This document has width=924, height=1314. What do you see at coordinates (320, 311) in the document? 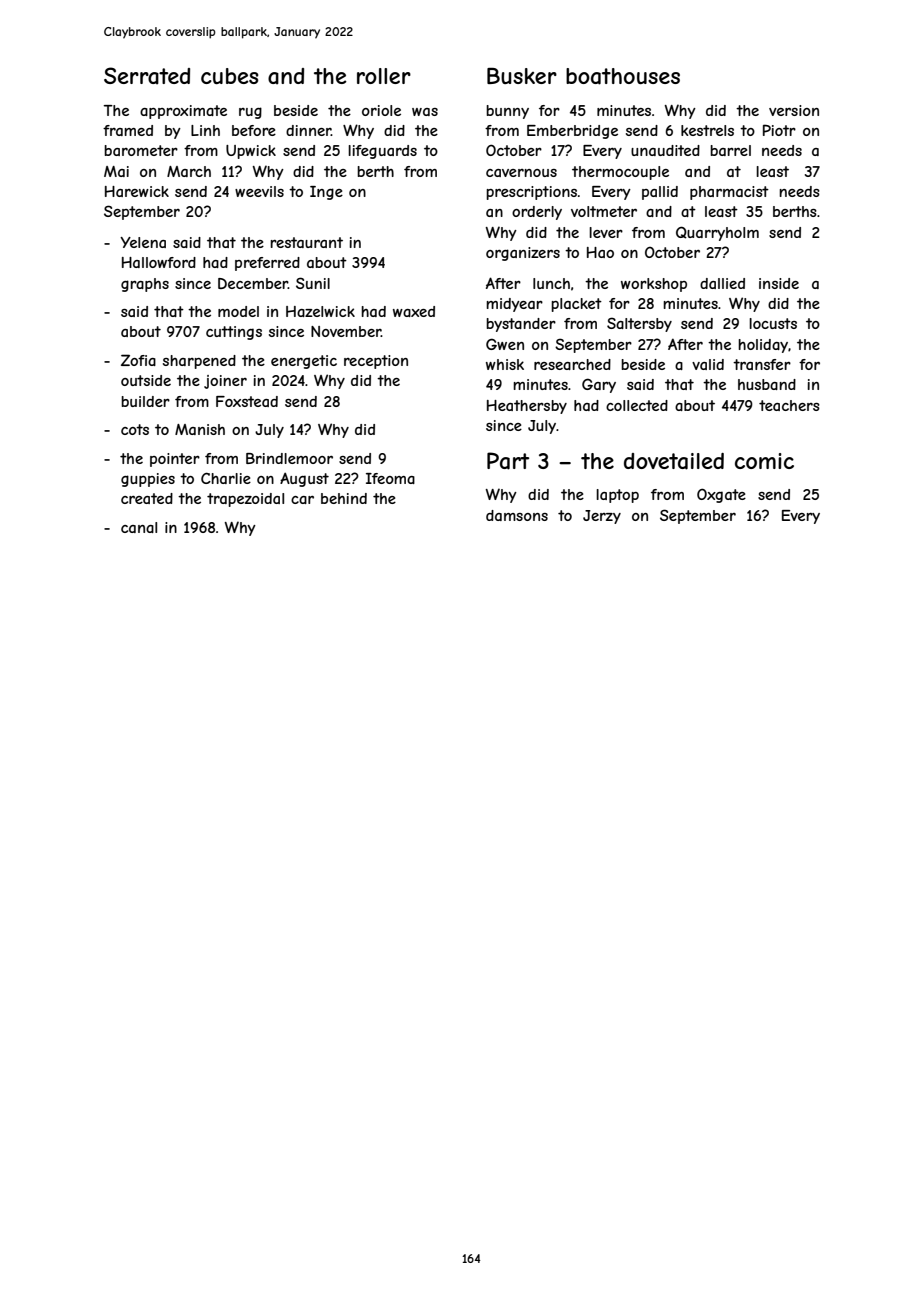
I see `Hazelwick` at bounding box center [320, 311].
